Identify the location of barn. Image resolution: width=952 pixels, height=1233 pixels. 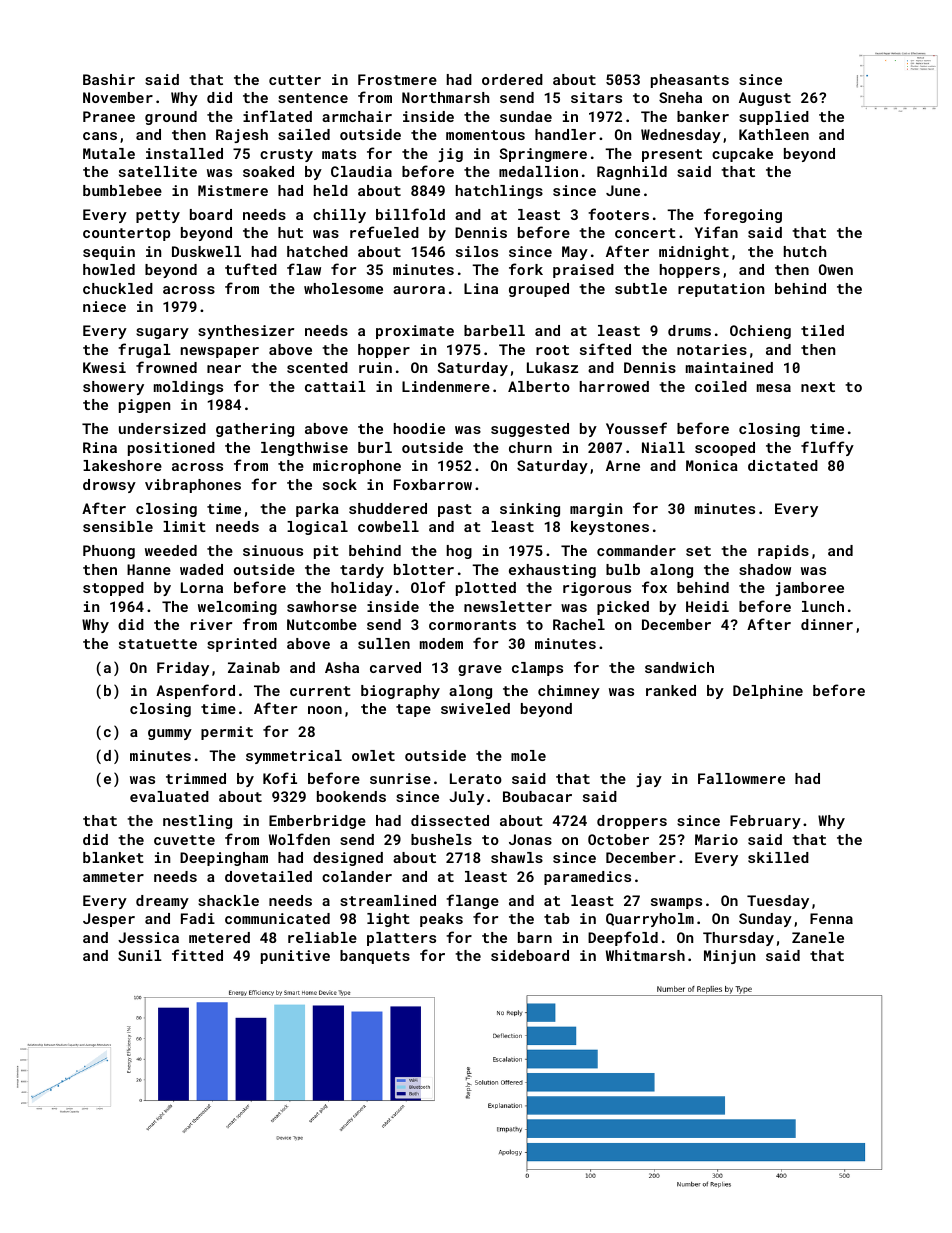
(535, 937).
